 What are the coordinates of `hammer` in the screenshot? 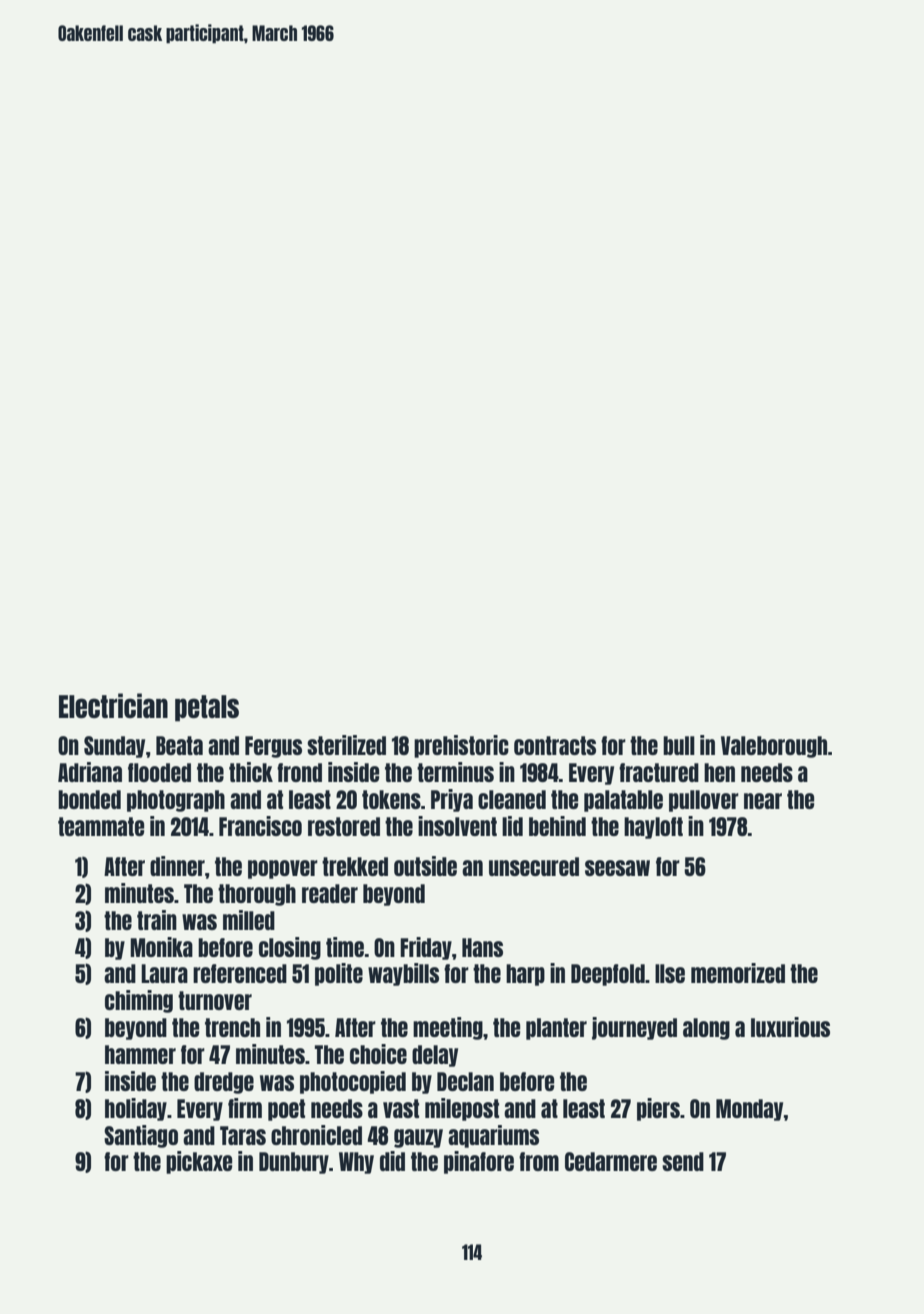 It's located at (140, 1054).
